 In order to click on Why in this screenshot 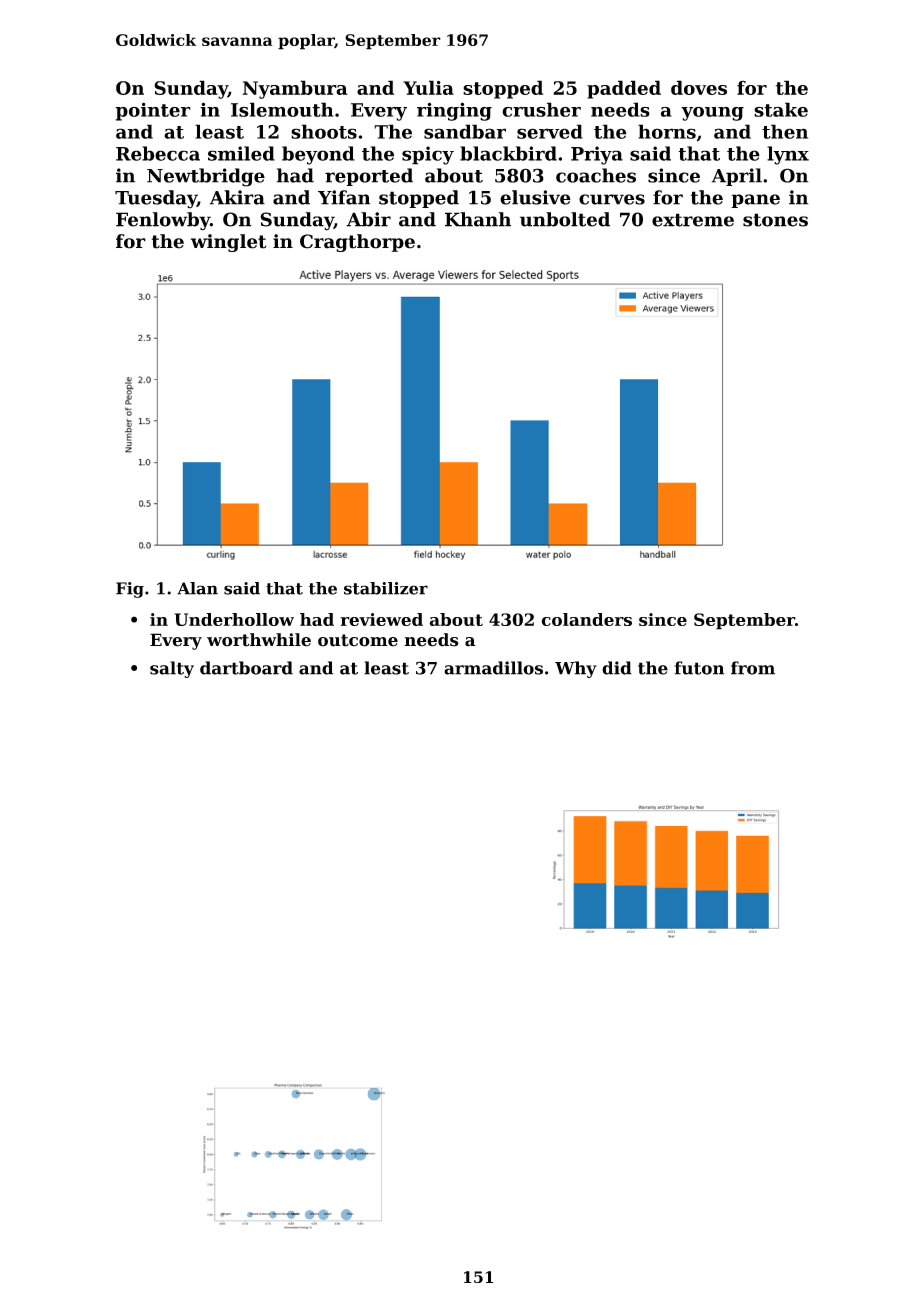, I will do `click(576, 669)`.
